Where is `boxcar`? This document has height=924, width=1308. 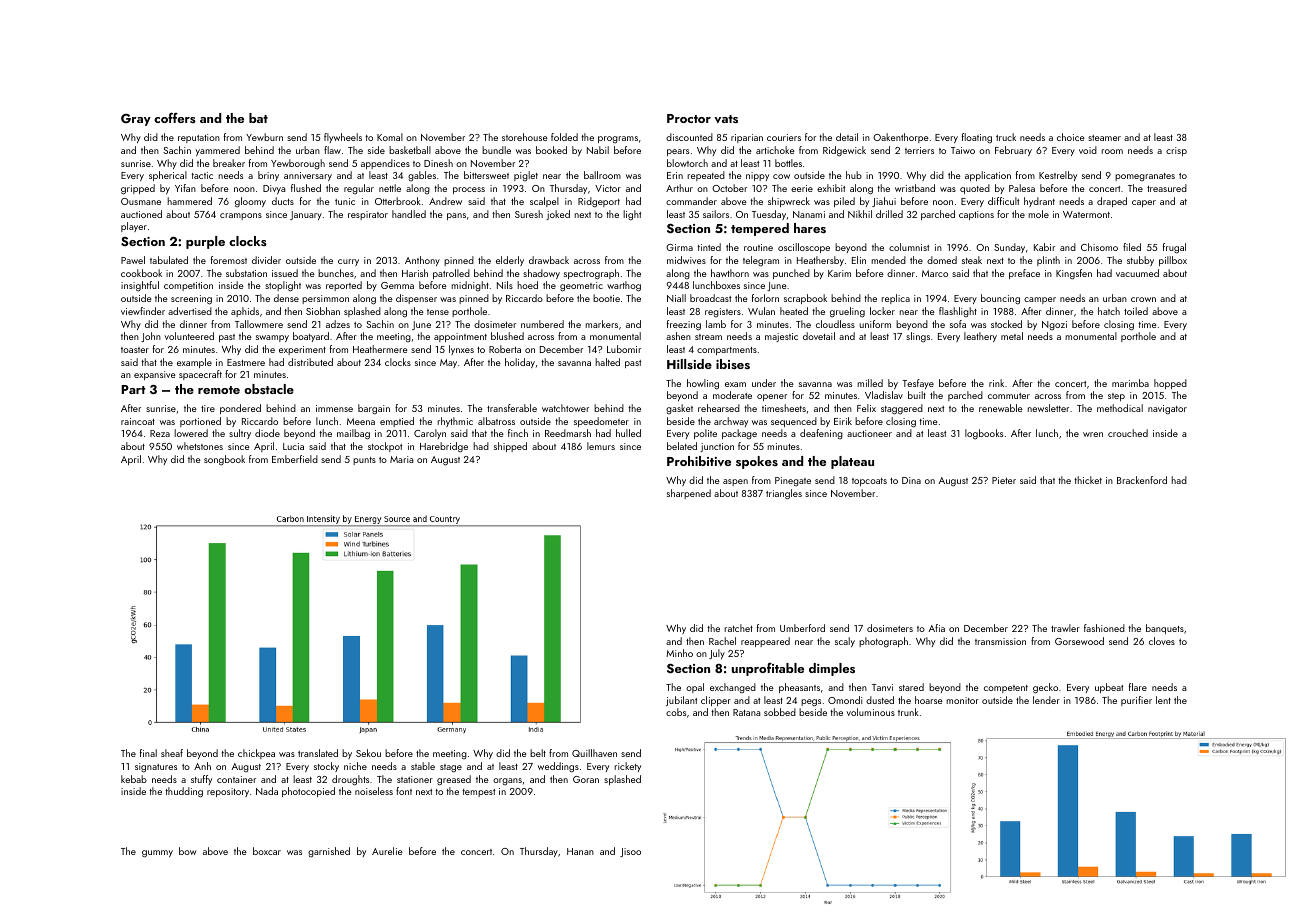 boxcar is located at coordinates (267, 851).
